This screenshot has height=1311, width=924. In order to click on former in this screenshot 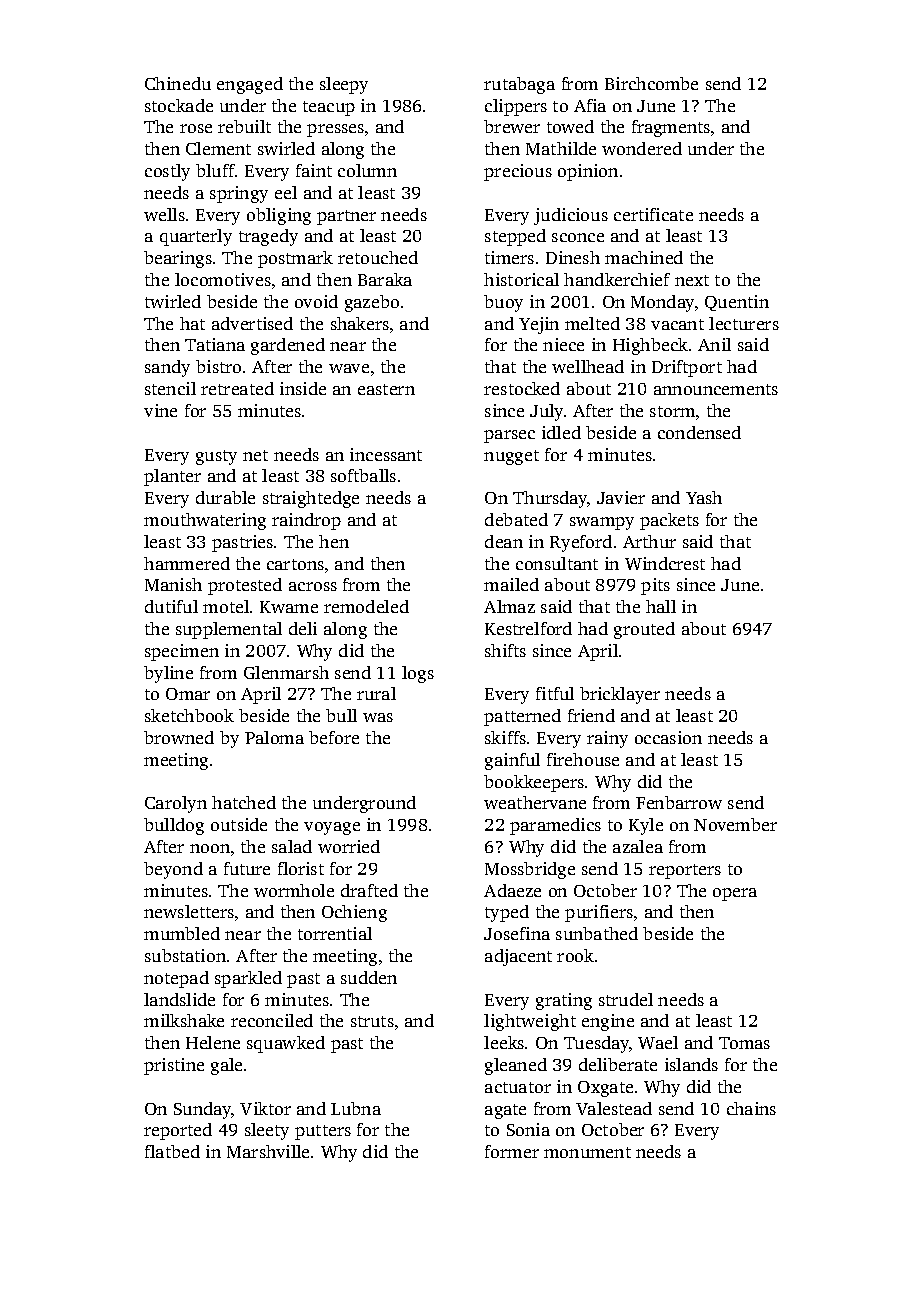, I will do `click(512, 1151)`.
